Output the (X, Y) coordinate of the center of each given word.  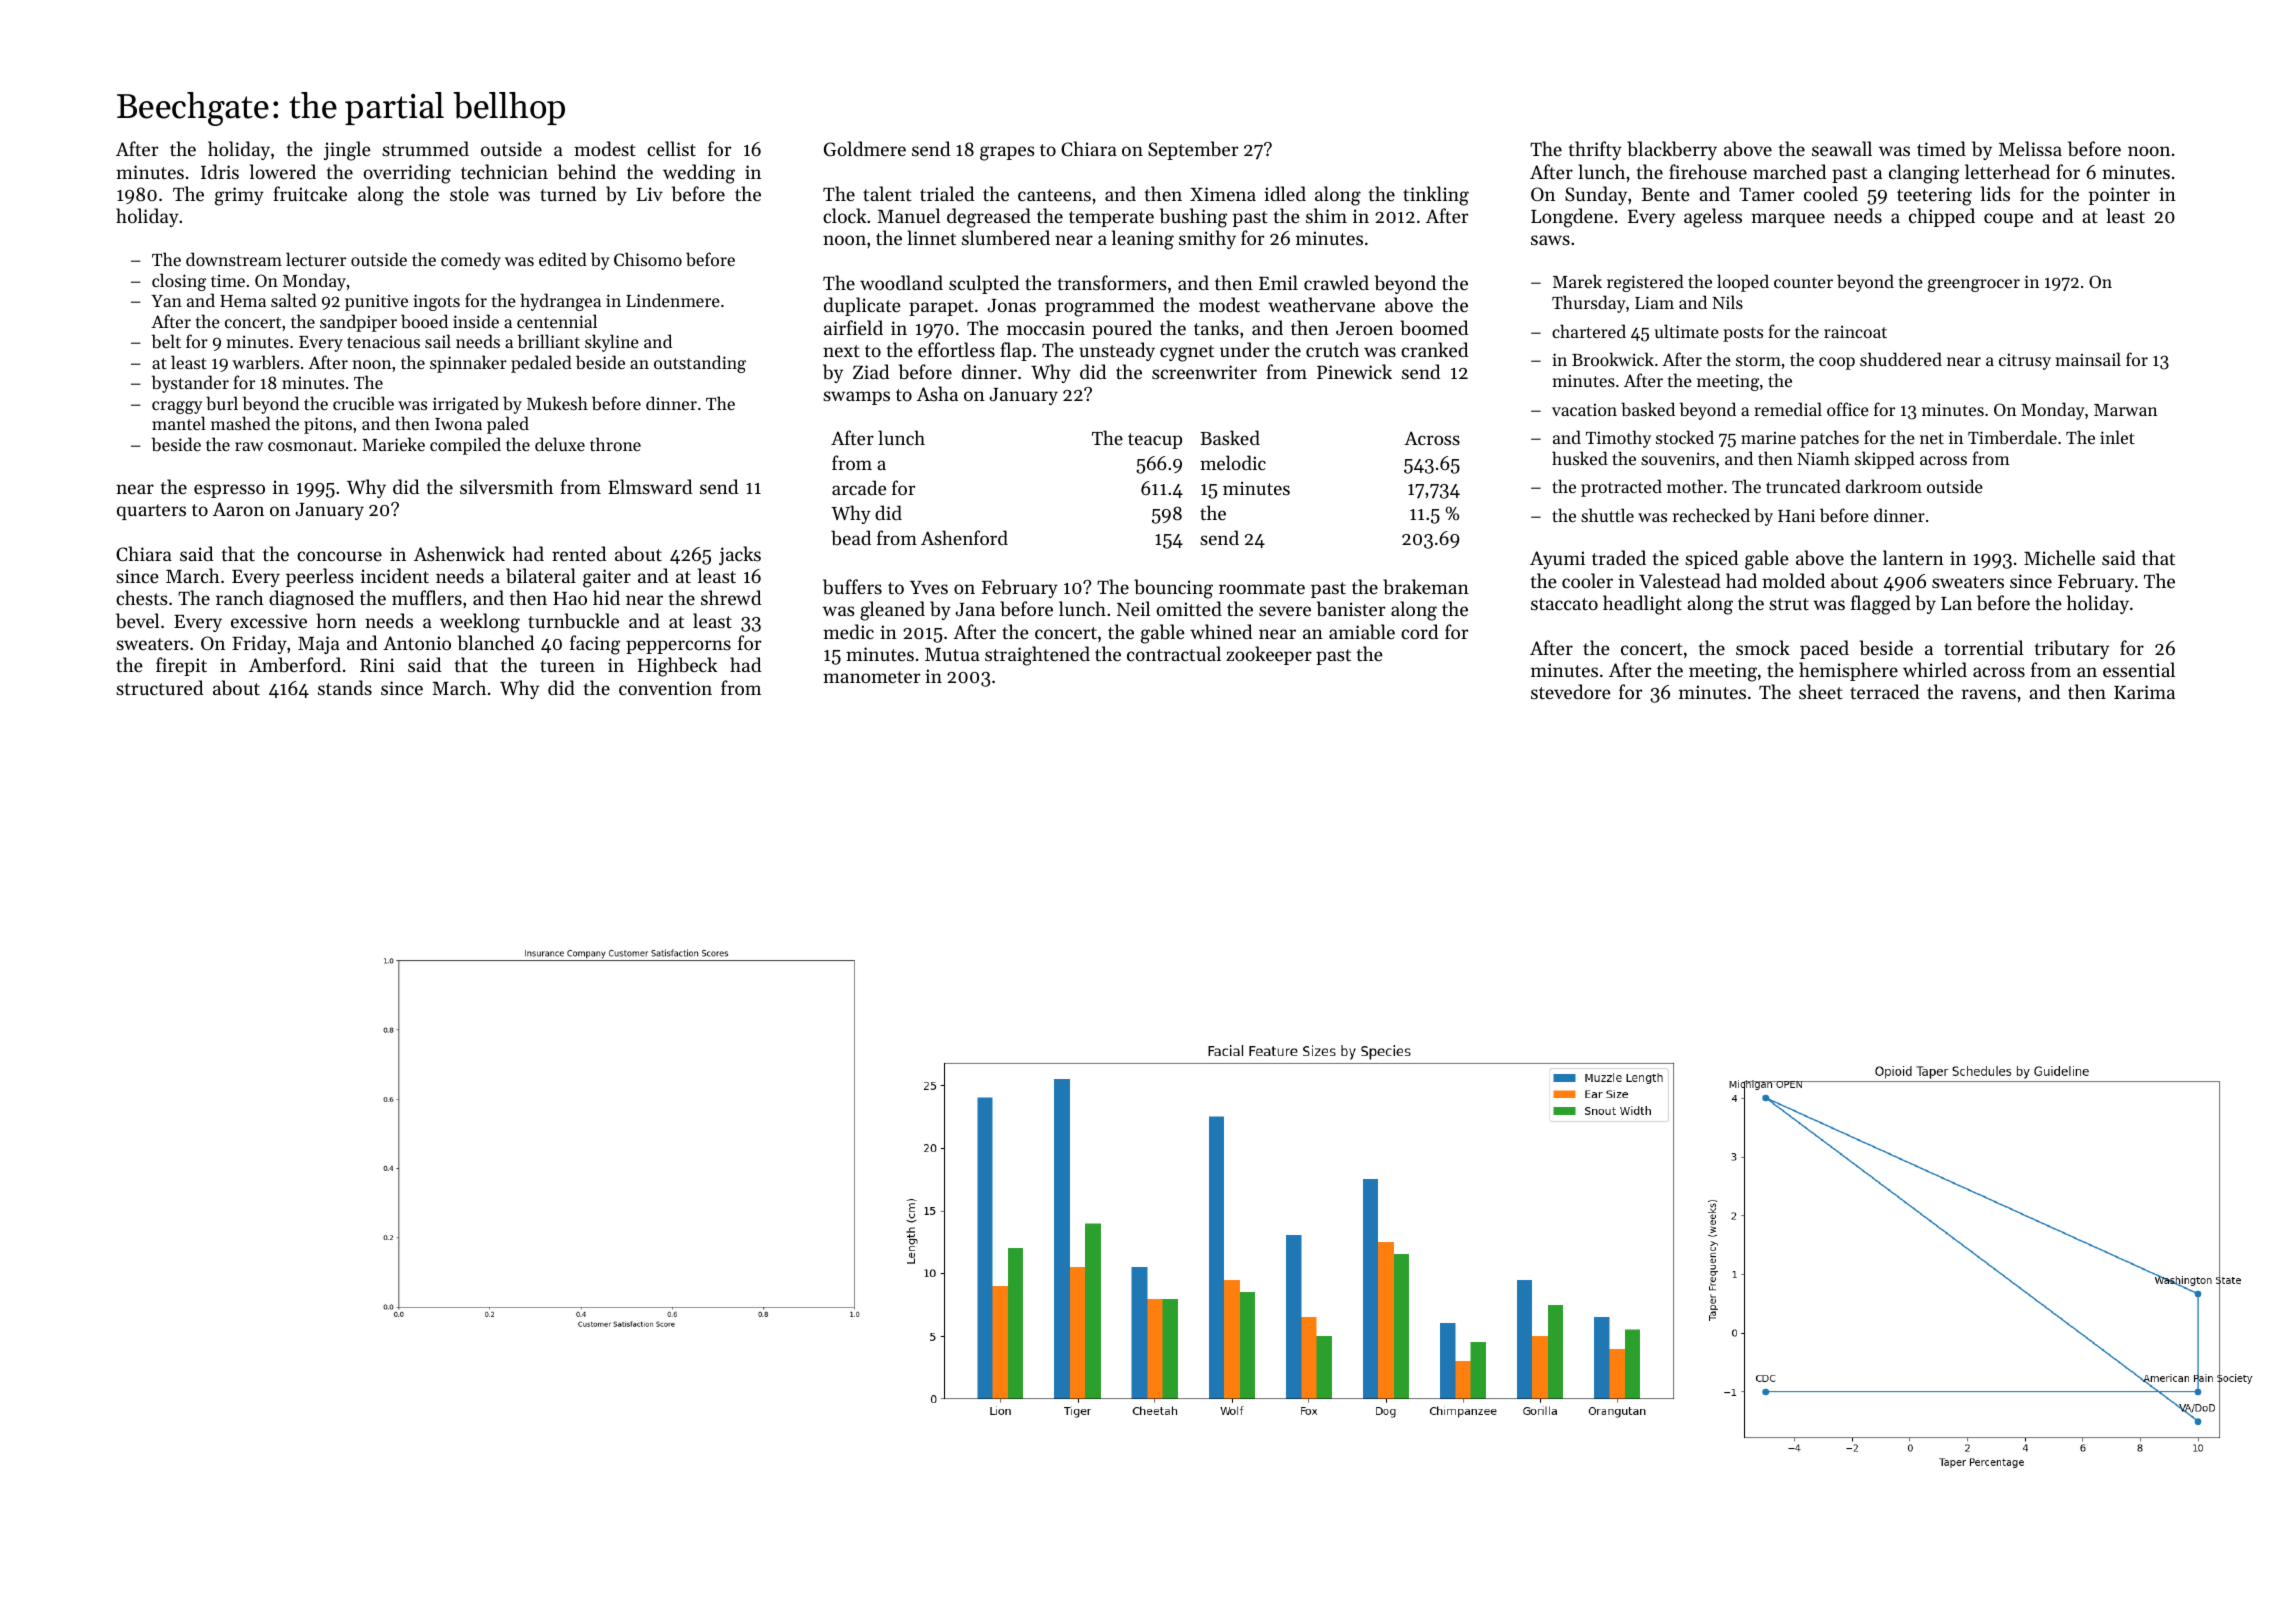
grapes (1007, 153)
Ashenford (964, 537)
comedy (471, 261)
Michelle (2059, 557)
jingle (347, 151)
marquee (1788, 220)
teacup (1155, 441)
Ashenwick (459, 553)
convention (665, 688)
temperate (1111, 219)
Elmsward (650, 486)
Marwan (2125, 410)
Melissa (2030, 148)
